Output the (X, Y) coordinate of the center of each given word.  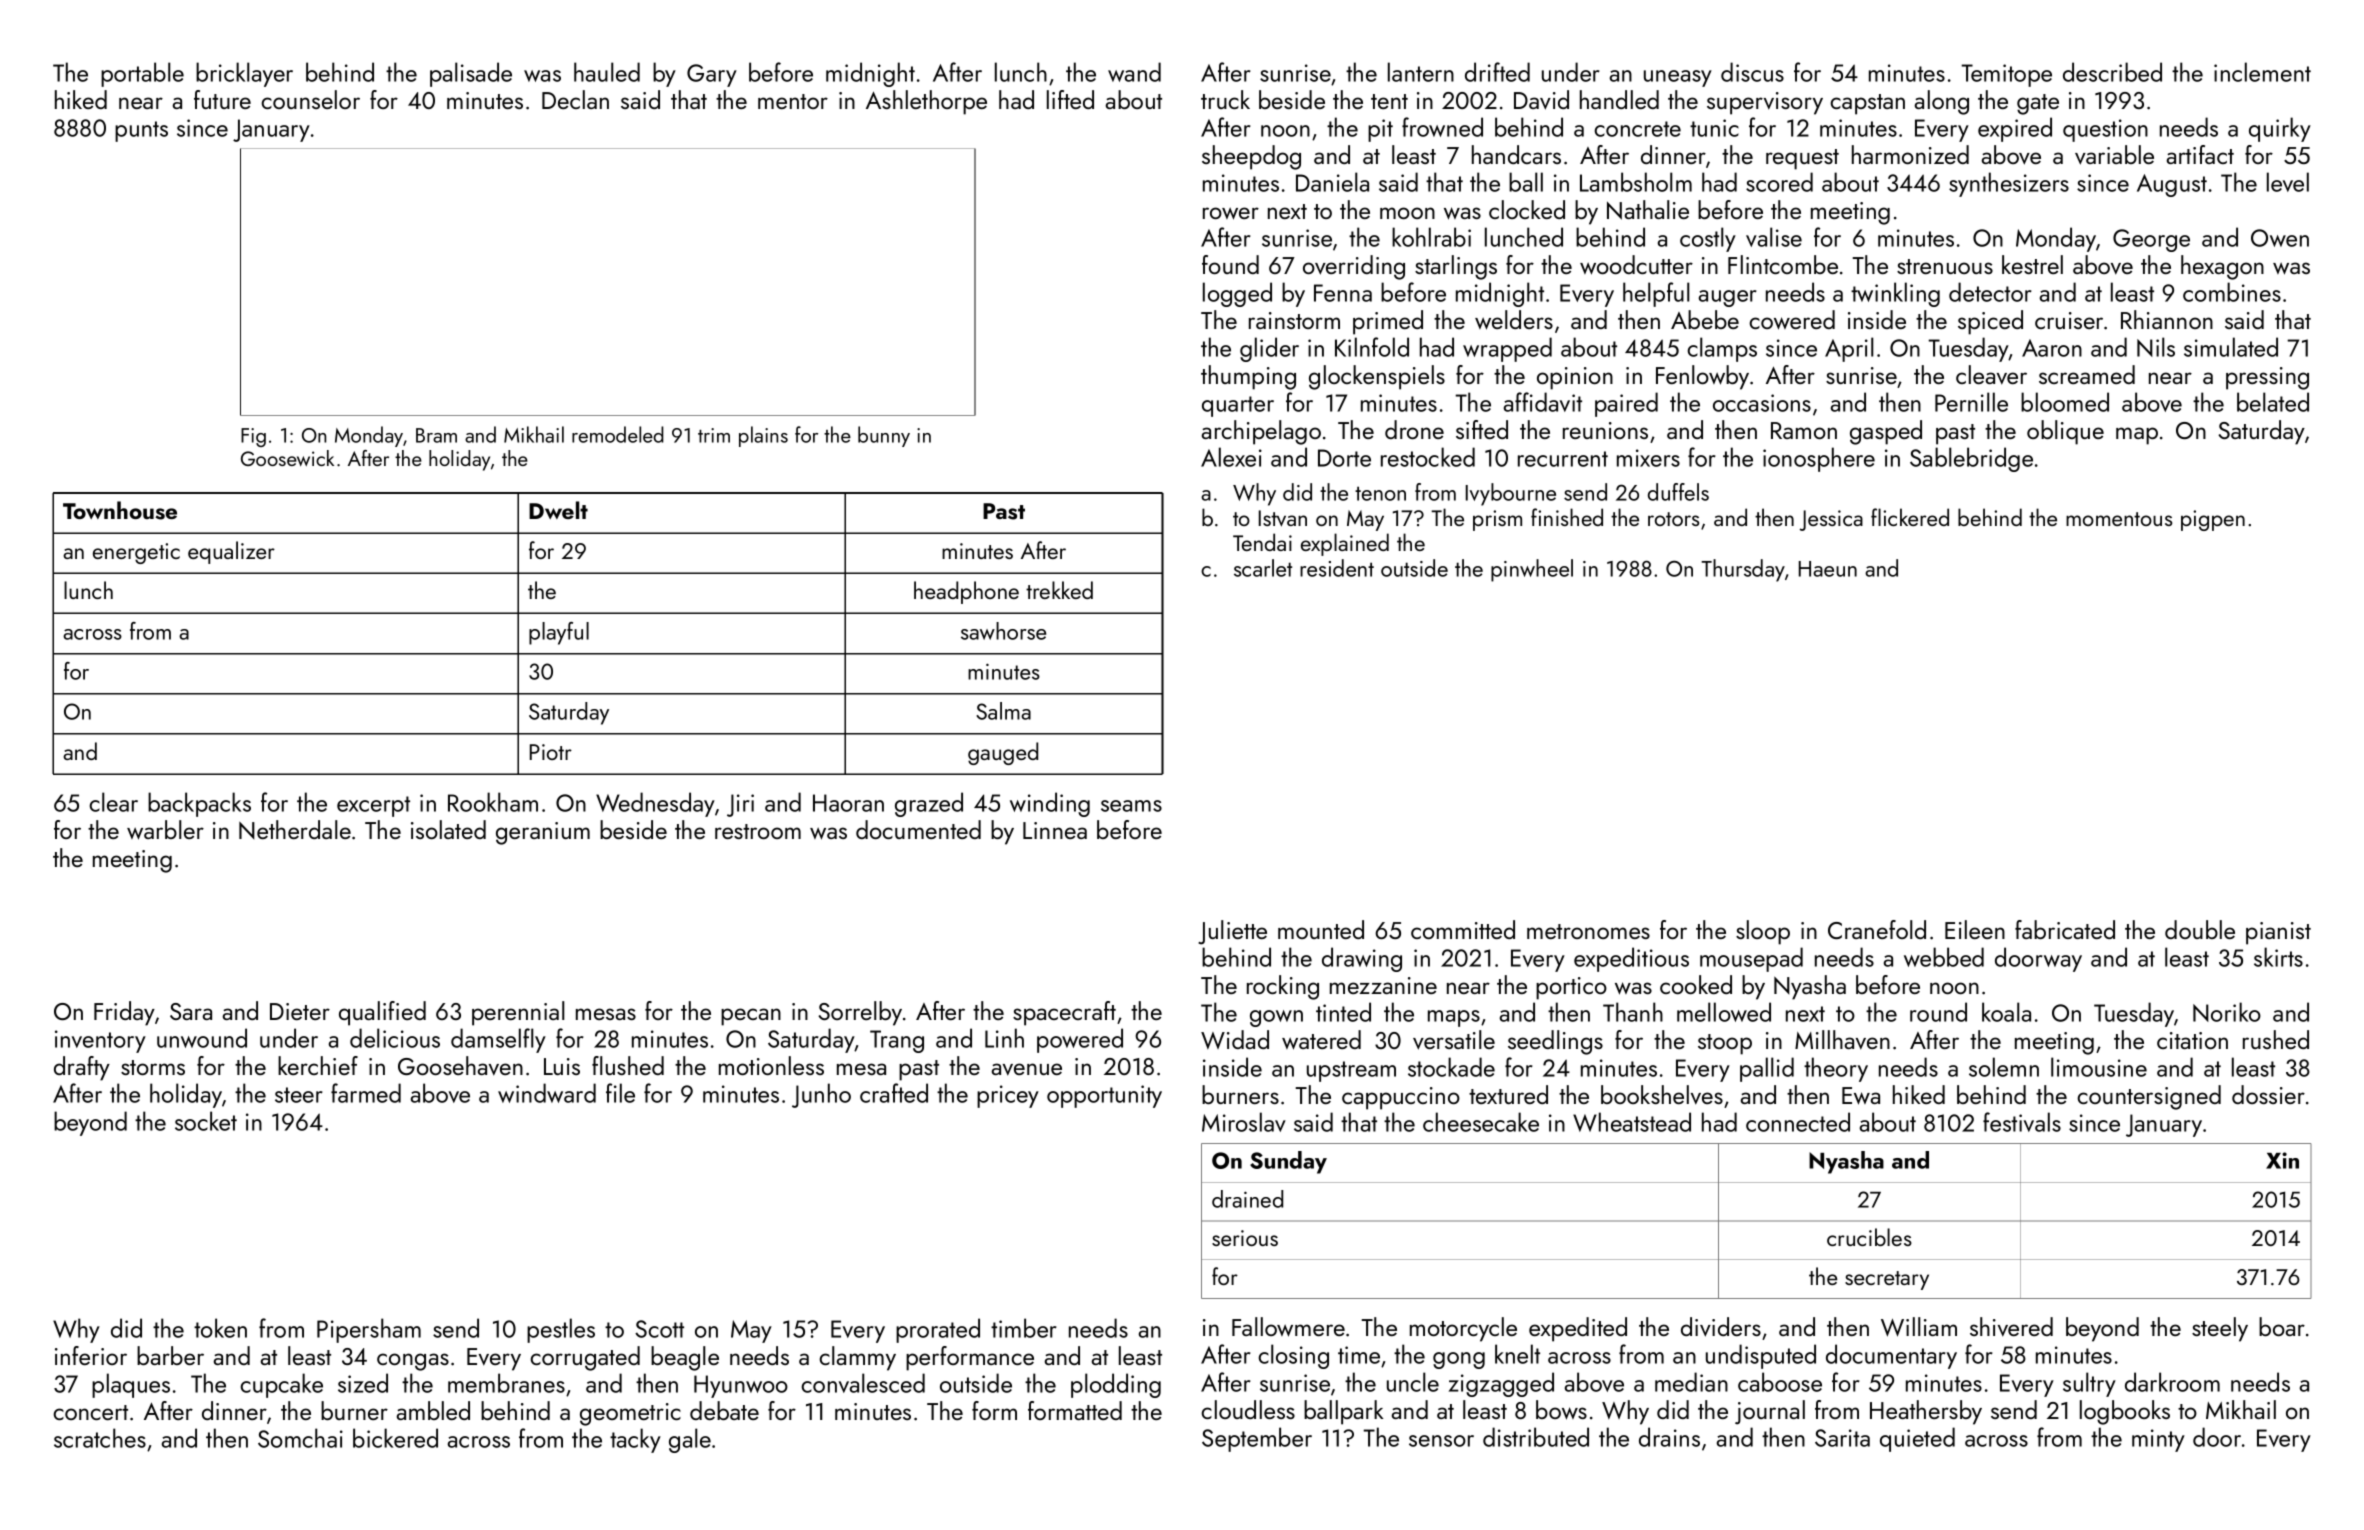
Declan (575, 99)
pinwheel (1532, 570)
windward (547, 1093)
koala (2006, 1012)
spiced (1990, 322)
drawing (1362, 959)
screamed (2087, 374)
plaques (131, 1385)
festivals (2022, 1122)
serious (1245, 1238)
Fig (253, 437)
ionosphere (1819, 459)
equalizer (231, 552)
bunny (884, 436)
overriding (1354, 267)
